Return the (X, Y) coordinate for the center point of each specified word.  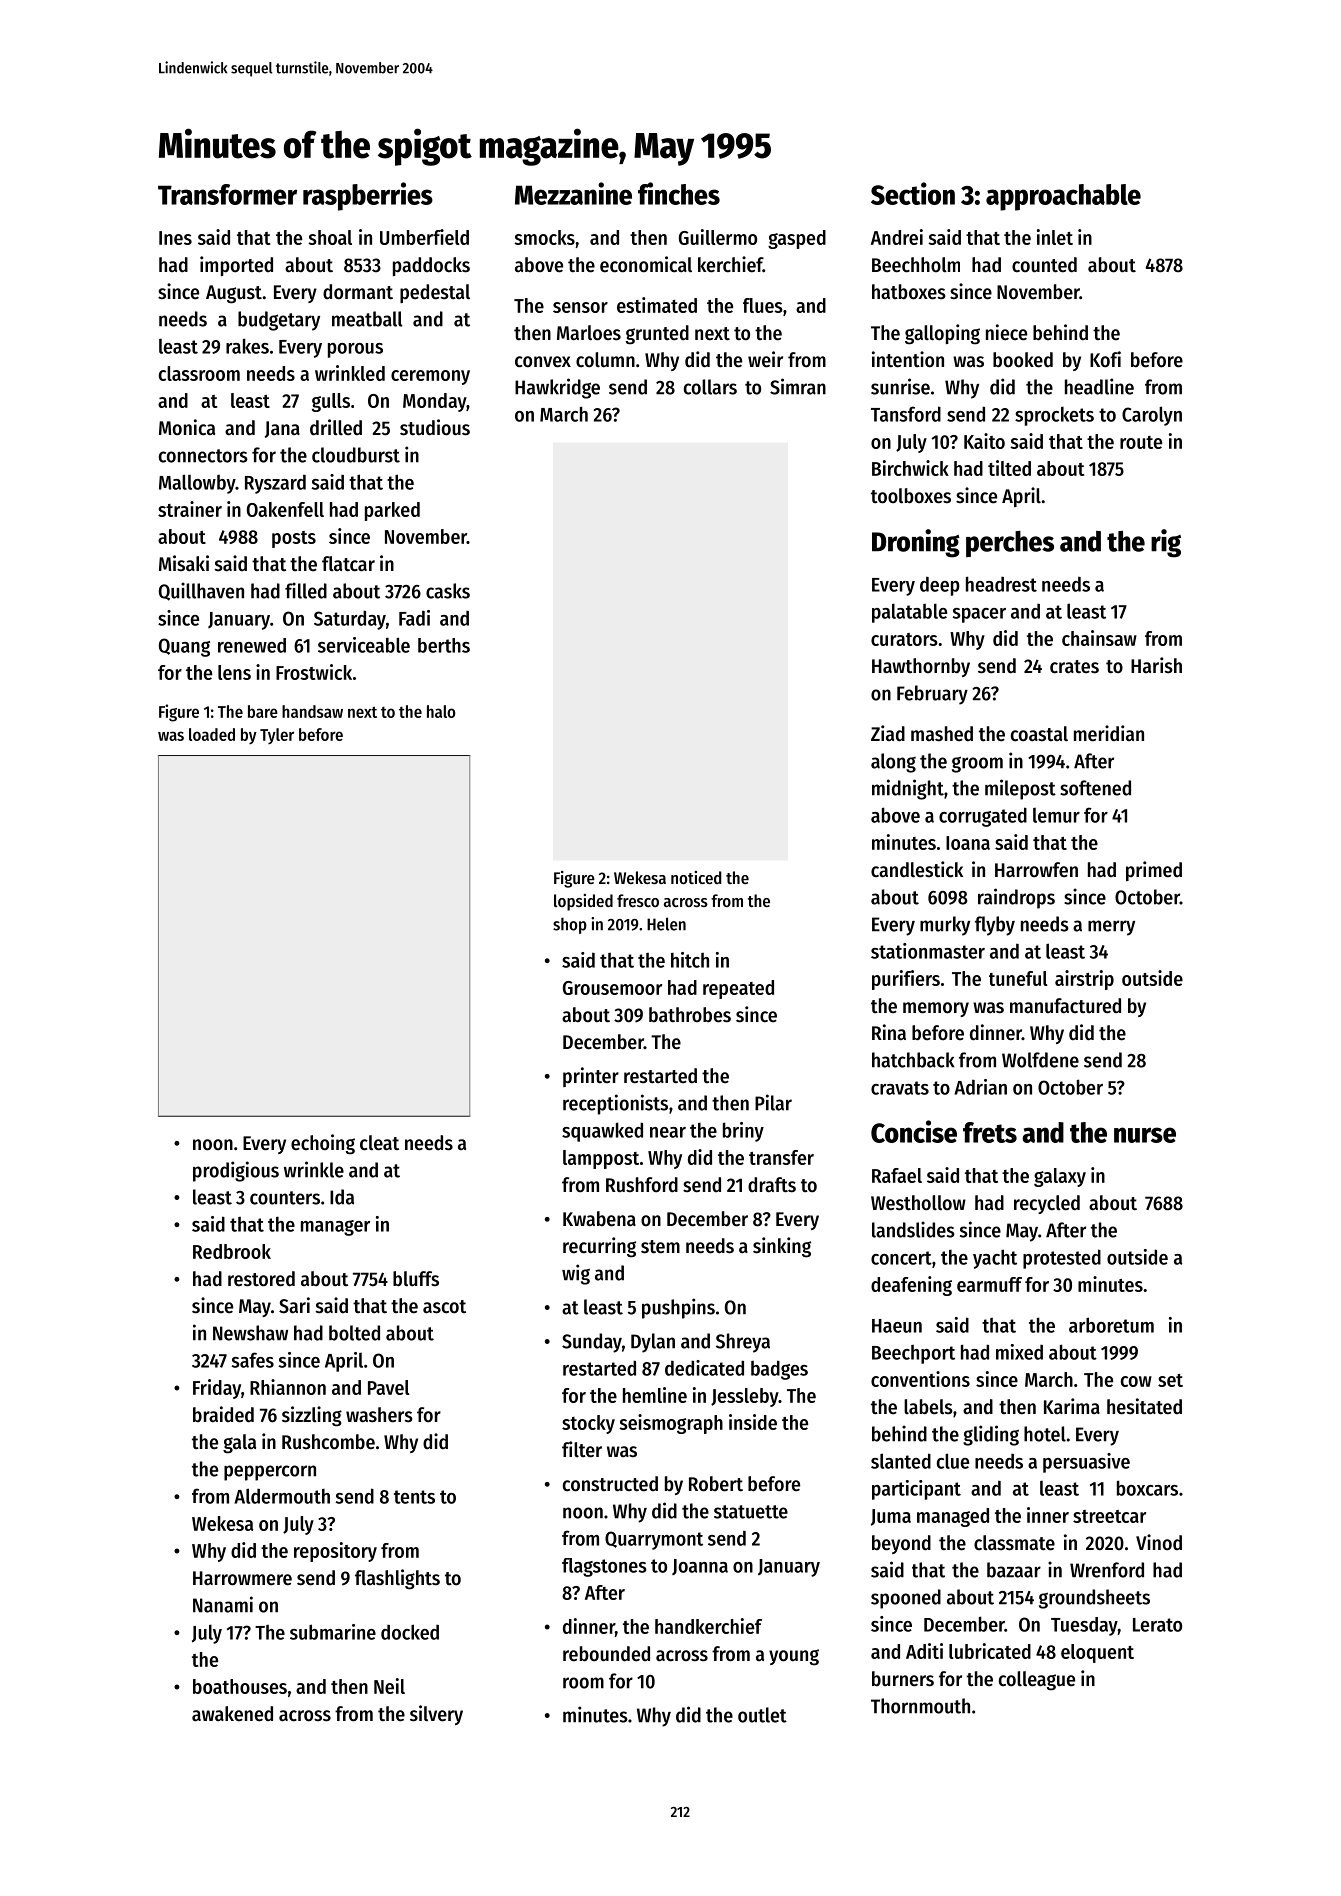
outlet (762, 1715)
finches (679, 193)
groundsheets (1094, 1599)
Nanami (223, 1604)
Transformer (227, 194)
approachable (1063, 197)
